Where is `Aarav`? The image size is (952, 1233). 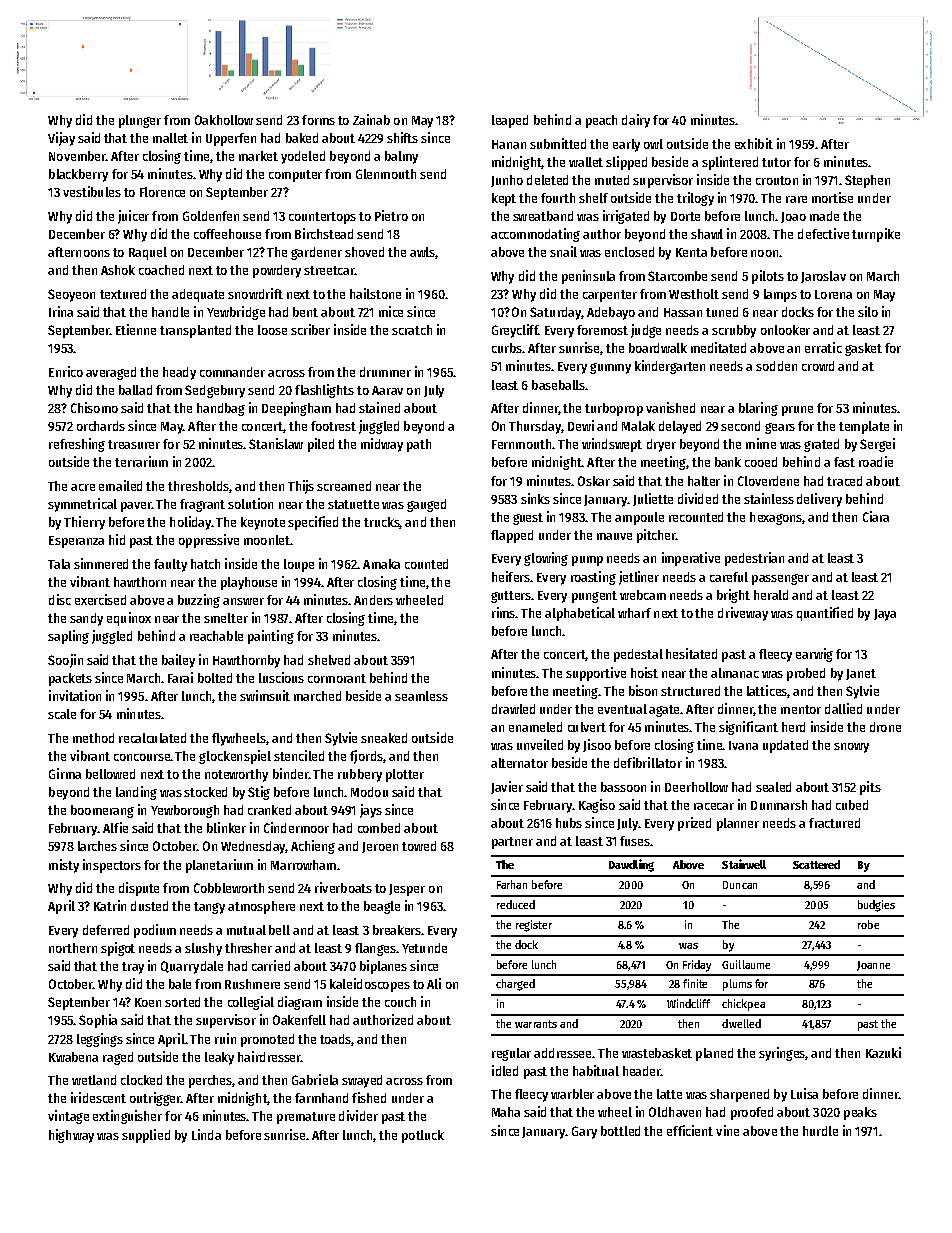 Aarav is located at coordinates (387, 390).
